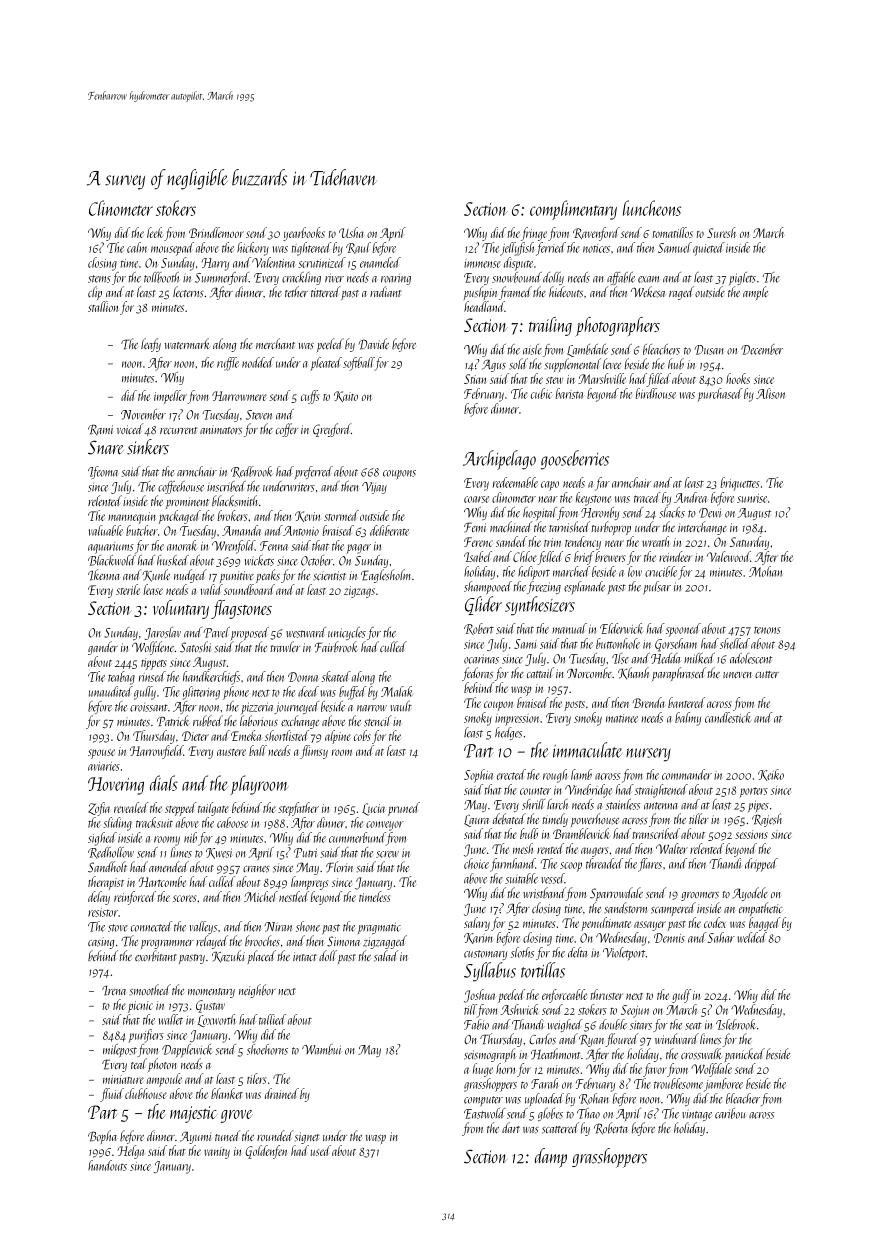 The width and height of the page is (885, 1256). What do you see at coordinates (532, 349) in the page?
I see `aisle` at bounding box center [532, 349].
